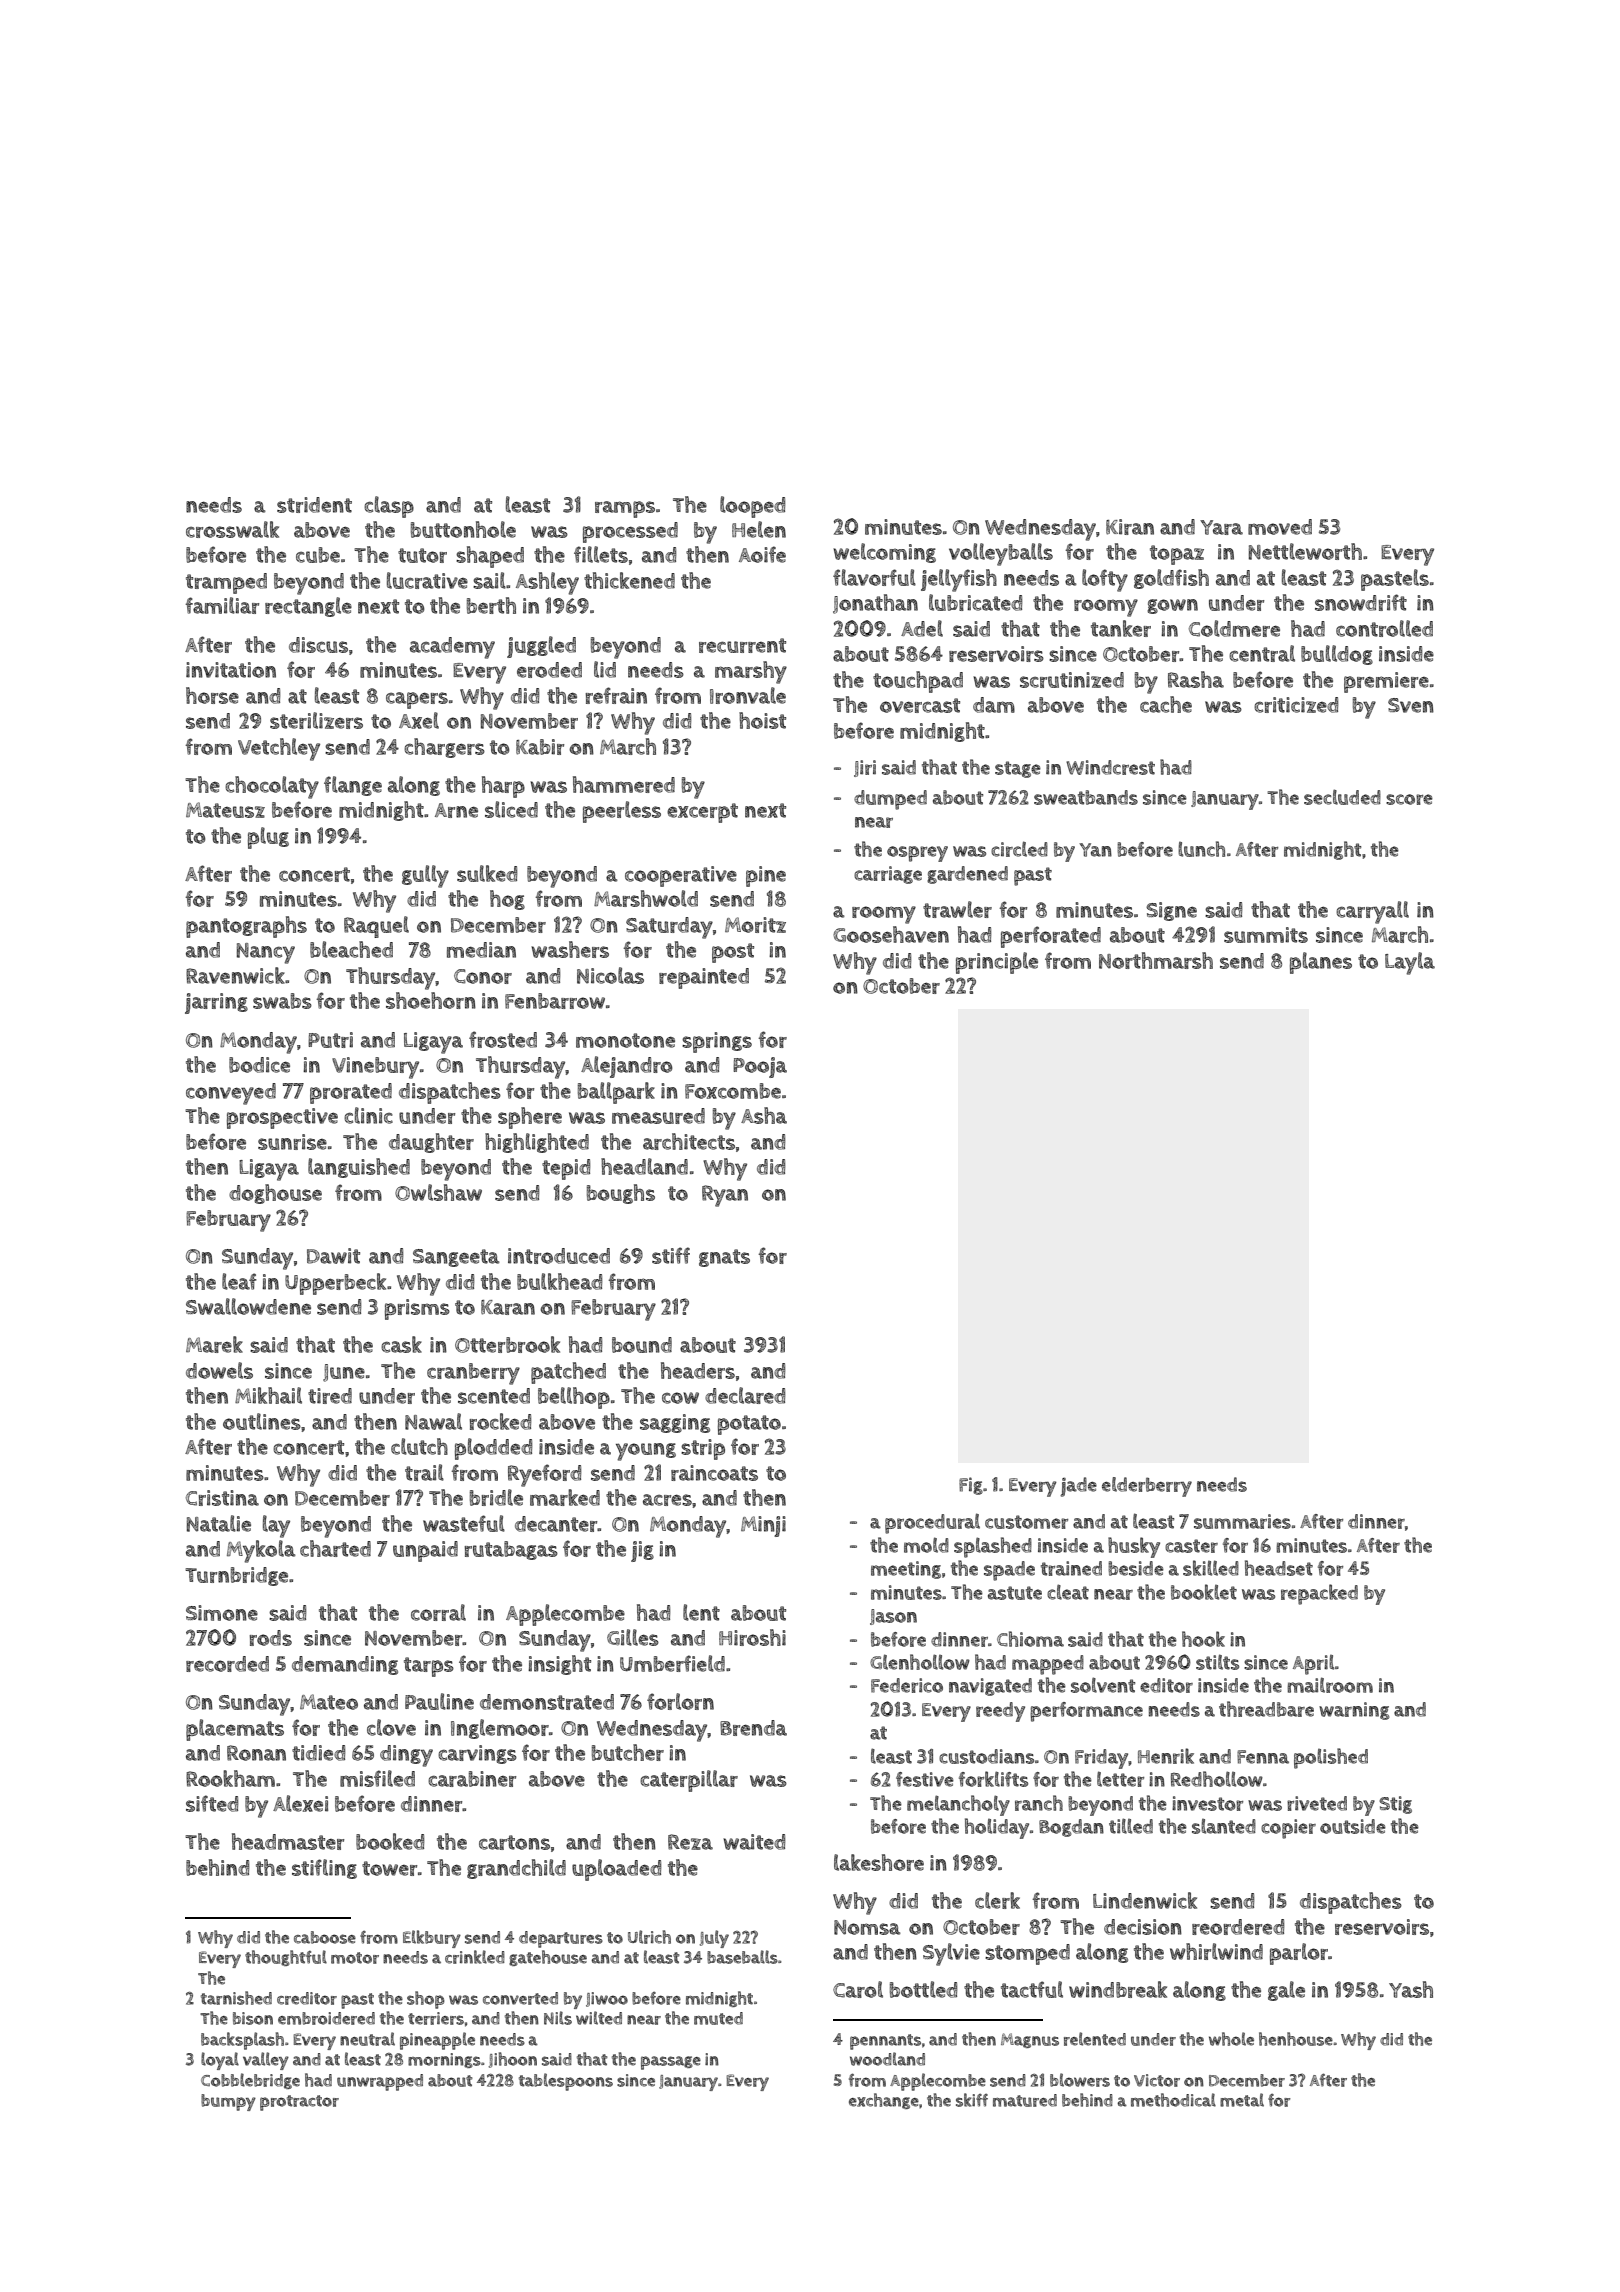 The width and height of the screenshot is (1620, 2292). What do you see at coordinates (628, 1752) in the screenshot?
I see `butcher` at bounding box center [628, 1752].
